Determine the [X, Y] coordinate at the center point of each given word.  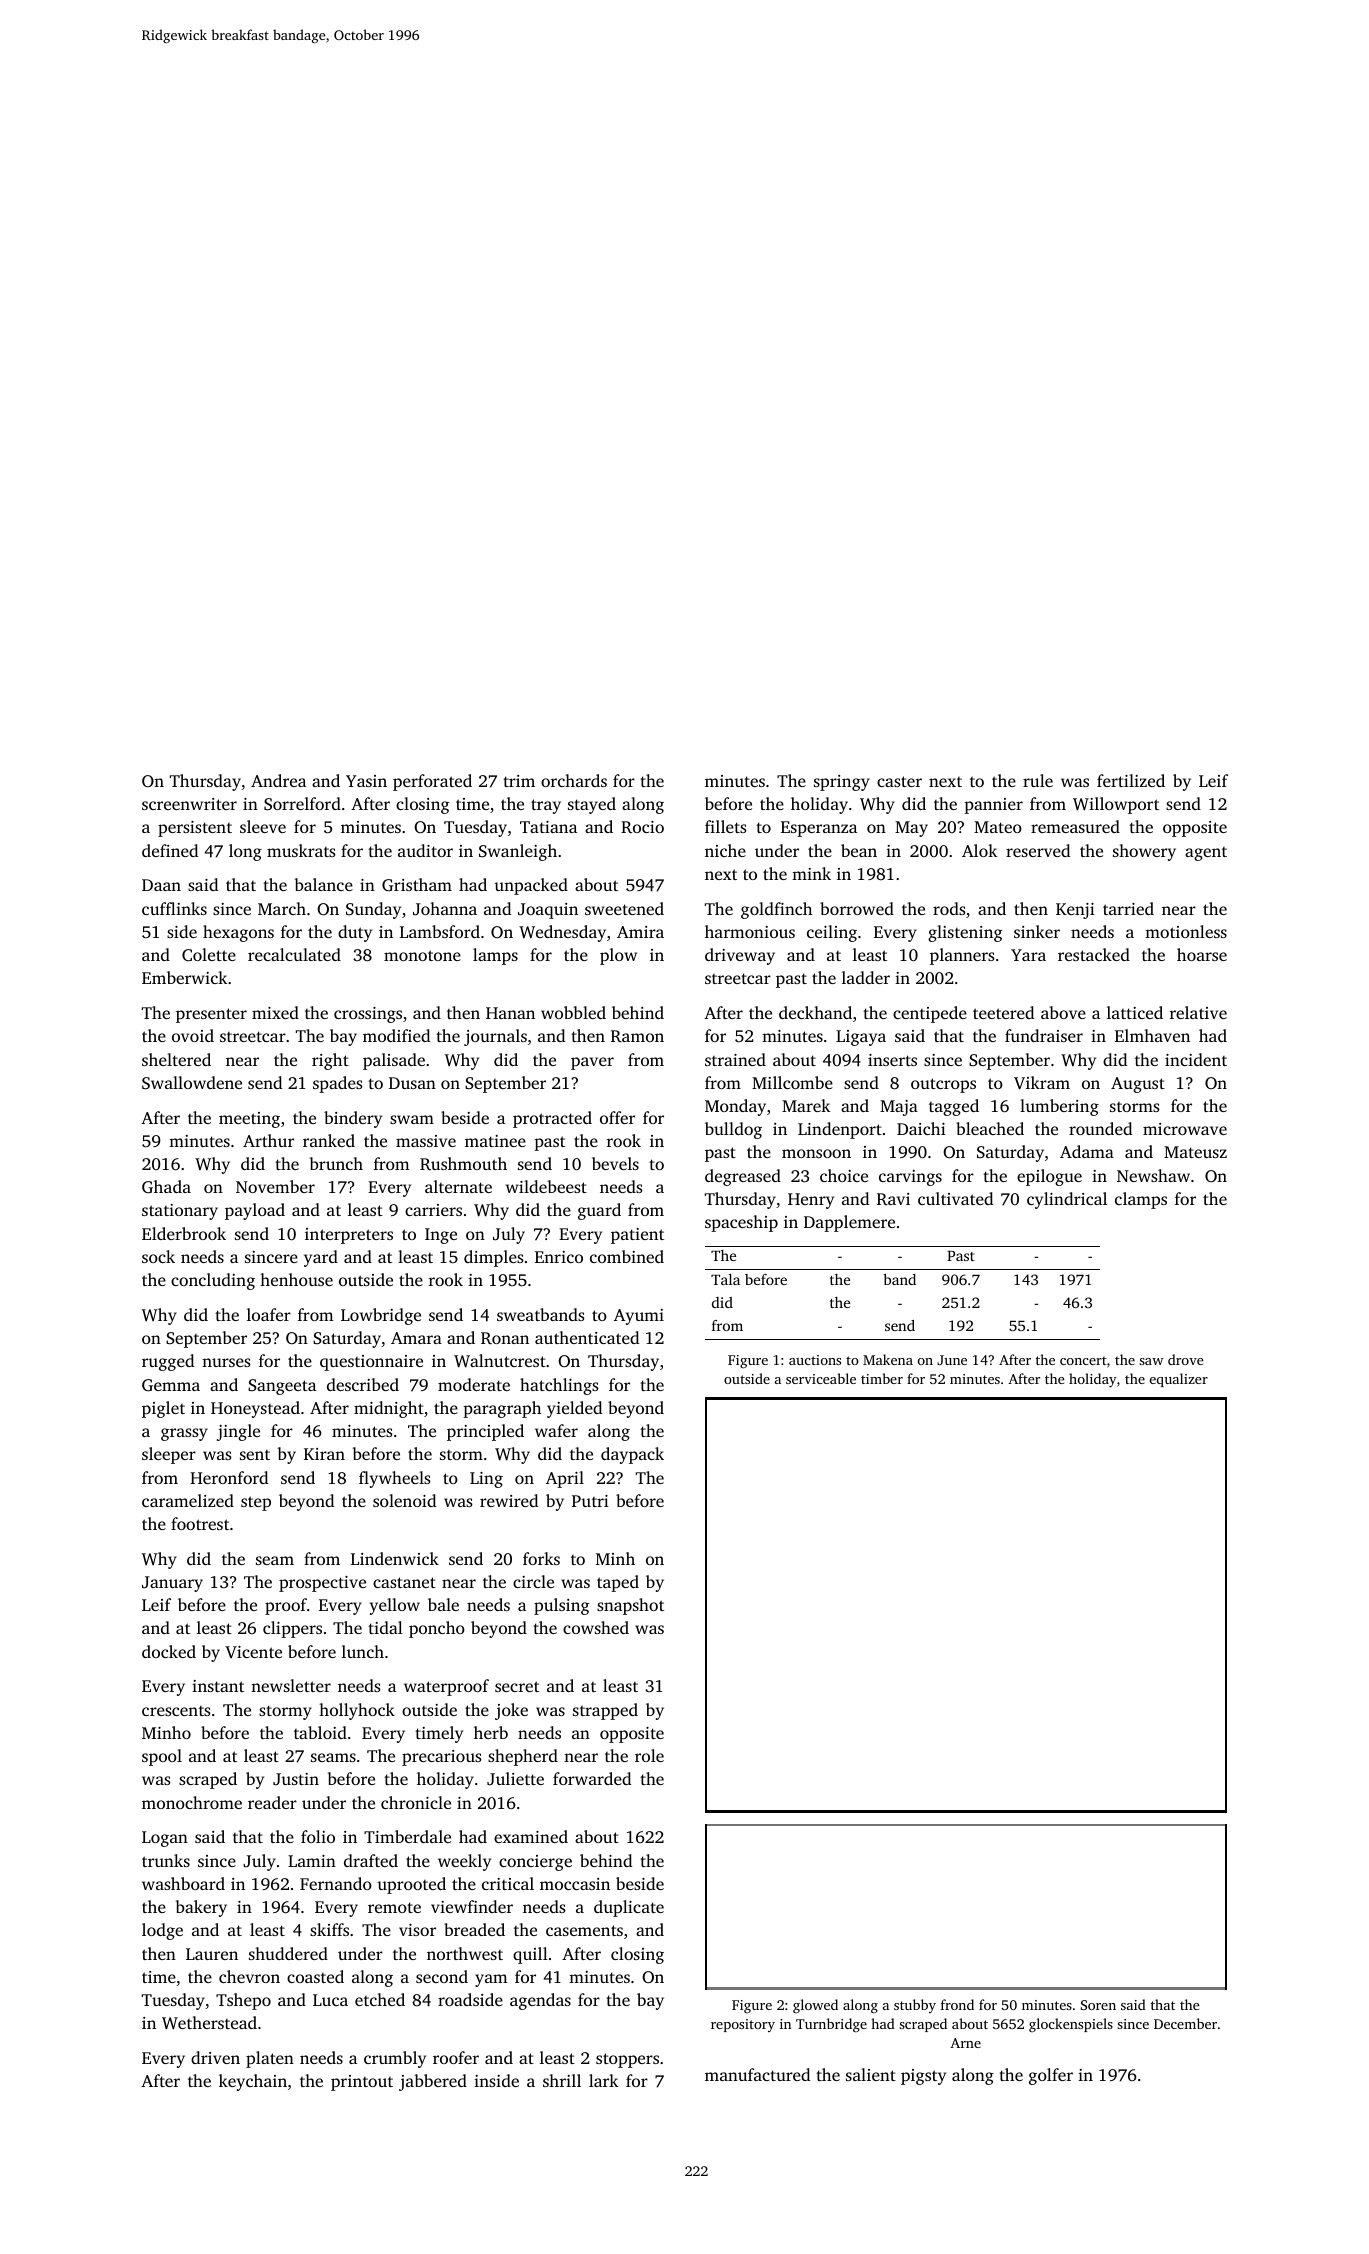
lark [603, 2080]
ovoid [193, 1035]
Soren [1098, 2005]
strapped [605, 1711]
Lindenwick [395, 1558]
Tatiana [548, 827]
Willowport [1116, 805]
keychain [253, 2082]
